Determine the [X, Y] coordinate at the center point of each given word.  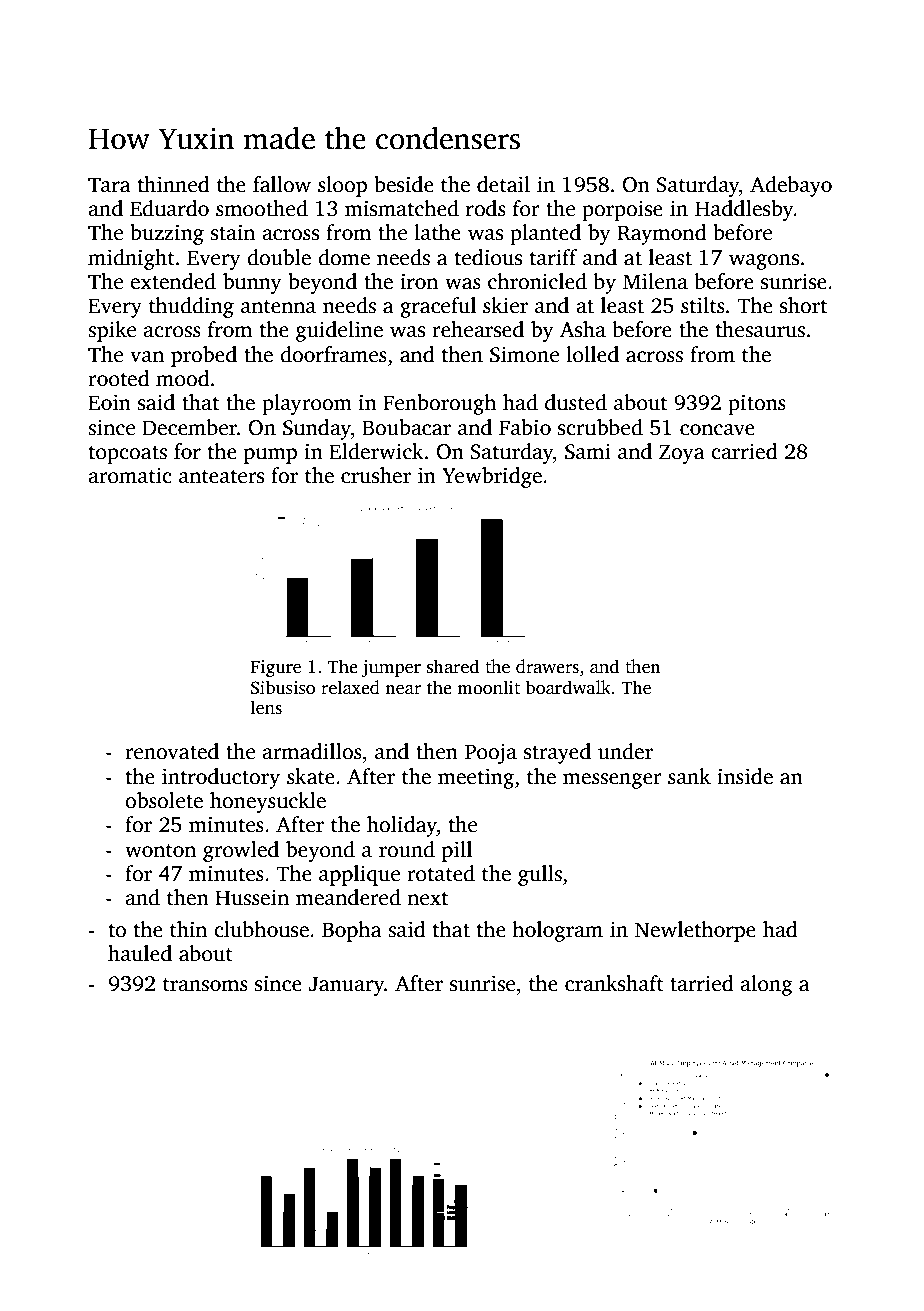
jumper [391, 668]
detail [503, 184]
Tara [109, 185]
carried [744, 451]
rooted [119, 378]
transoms [205, 985]
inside [745, 776]
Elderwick [376, 451]
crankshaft [614, 983]
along [766, 985]
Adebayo [791, 186]
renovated [172, 751]
